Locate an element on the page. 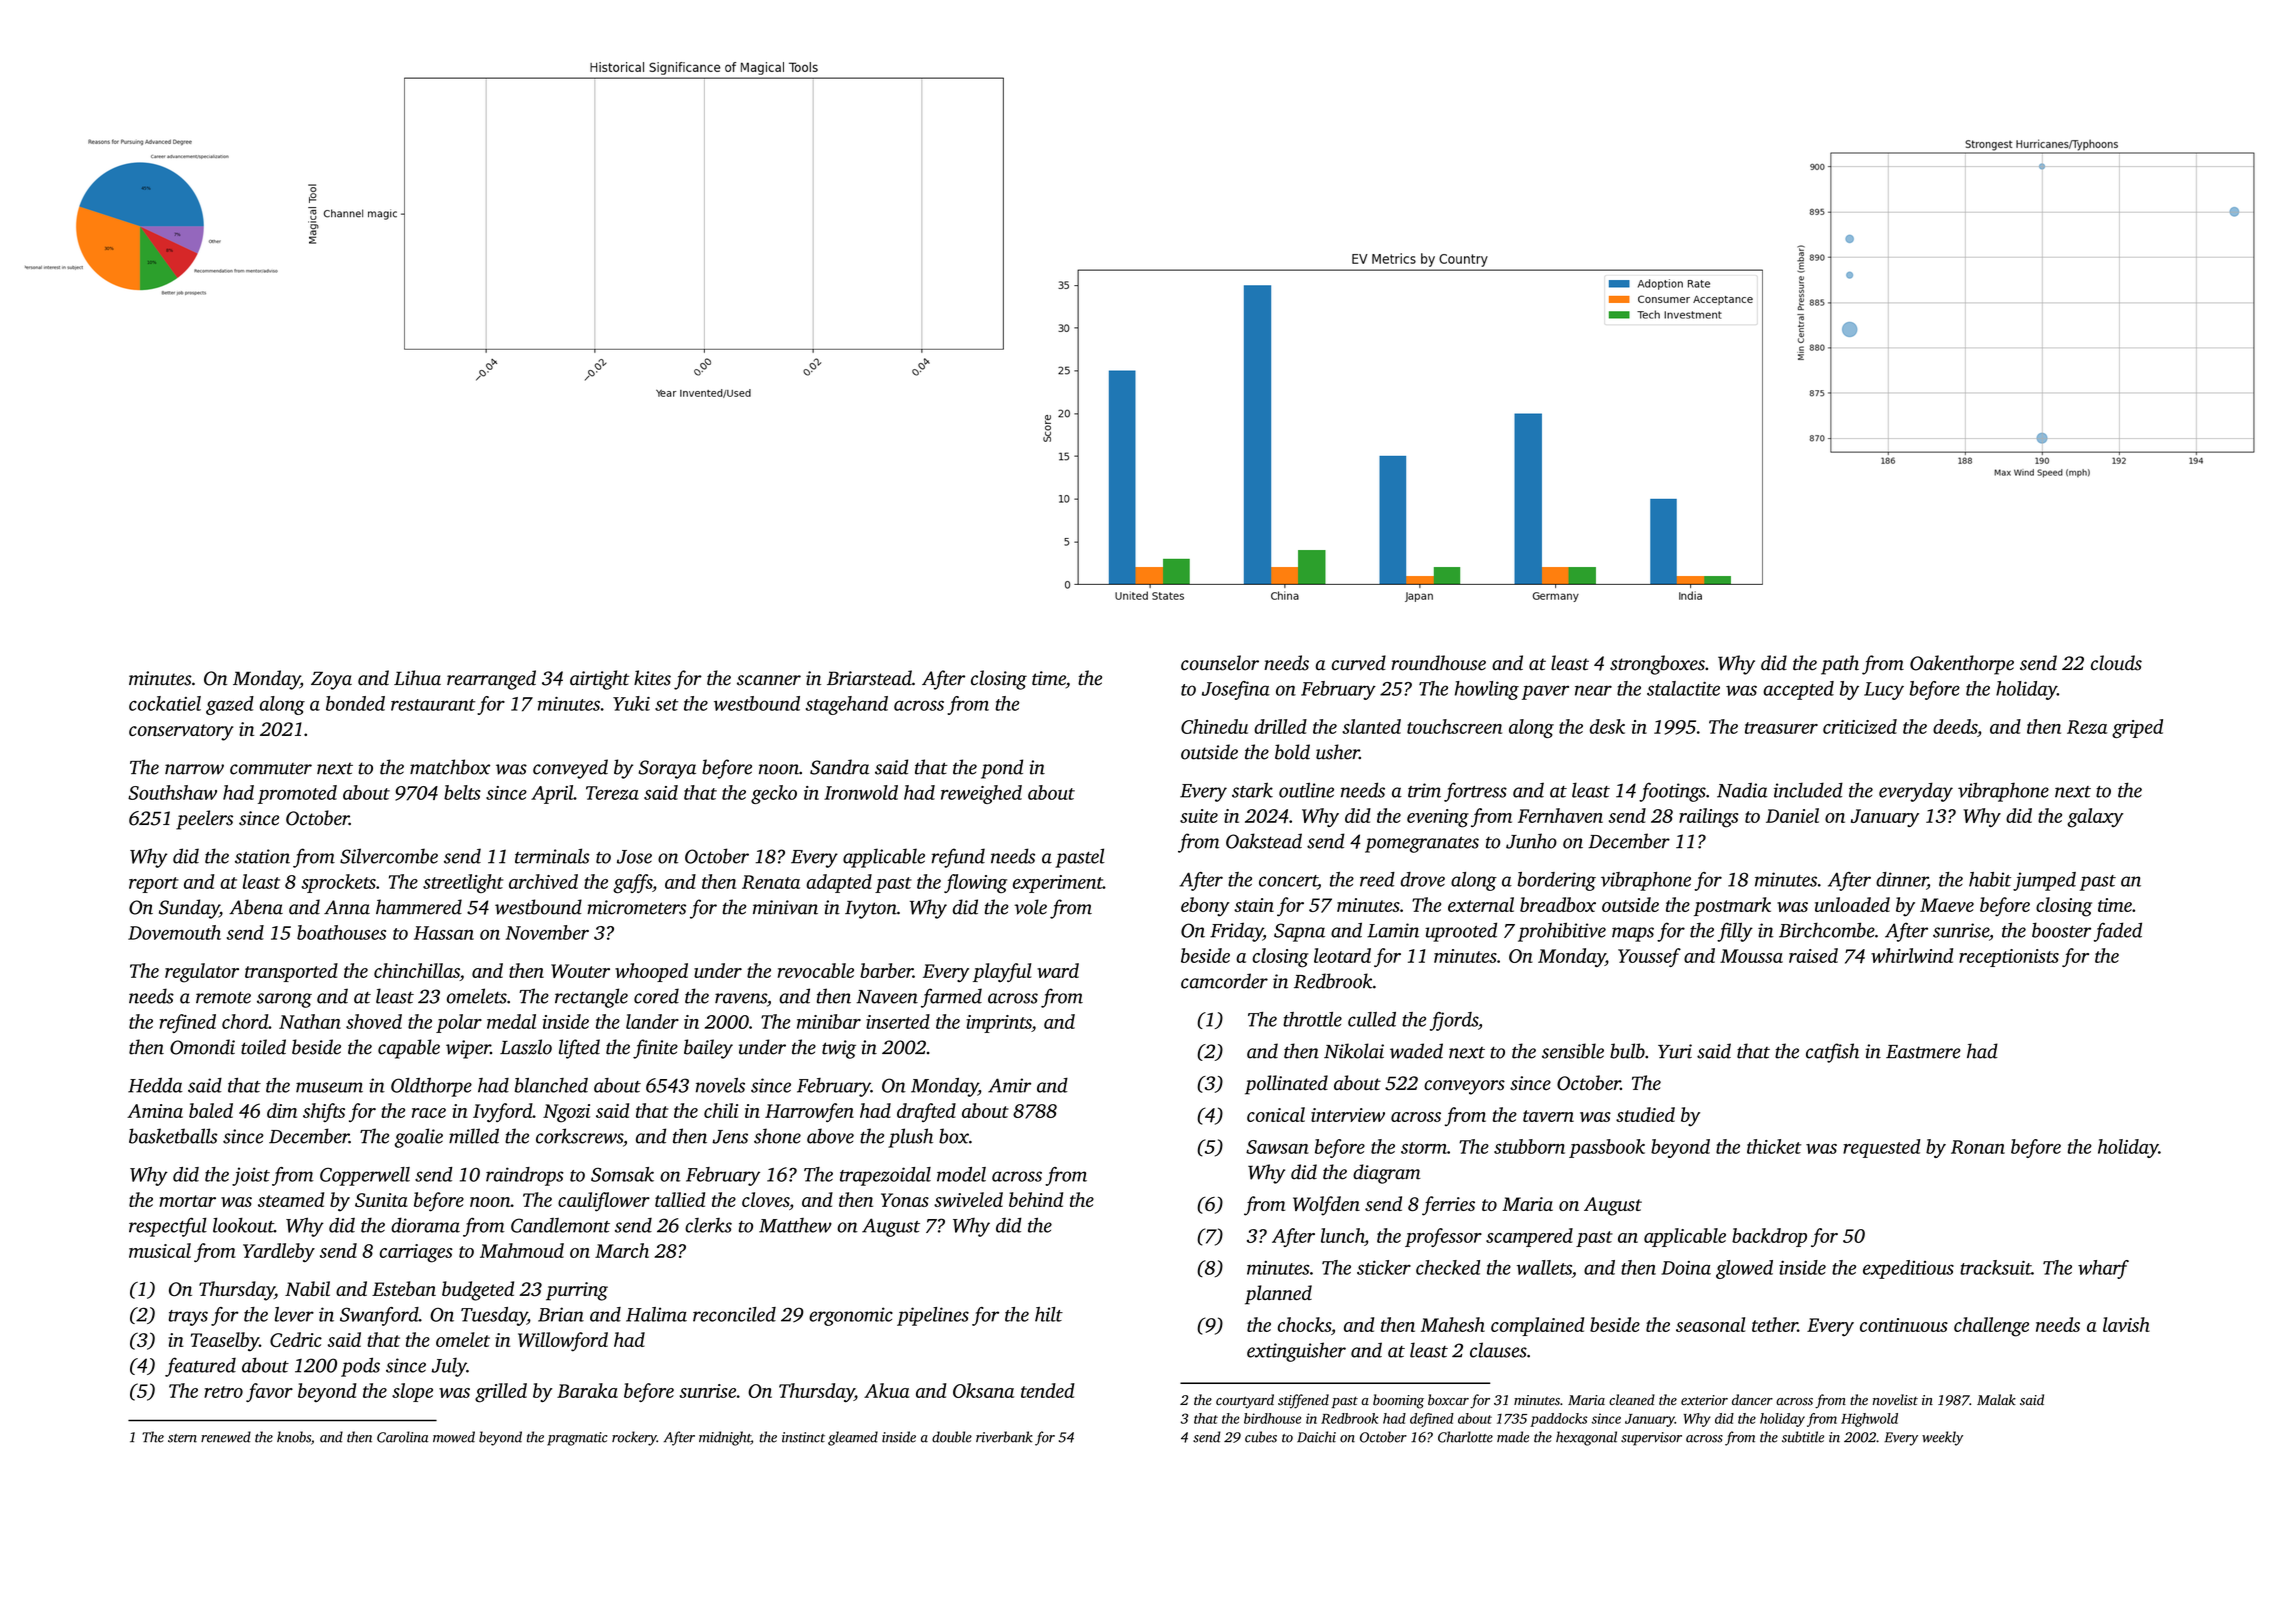 The image size is (2292, 1620). clouds is located at coordinates (2116, 663).
